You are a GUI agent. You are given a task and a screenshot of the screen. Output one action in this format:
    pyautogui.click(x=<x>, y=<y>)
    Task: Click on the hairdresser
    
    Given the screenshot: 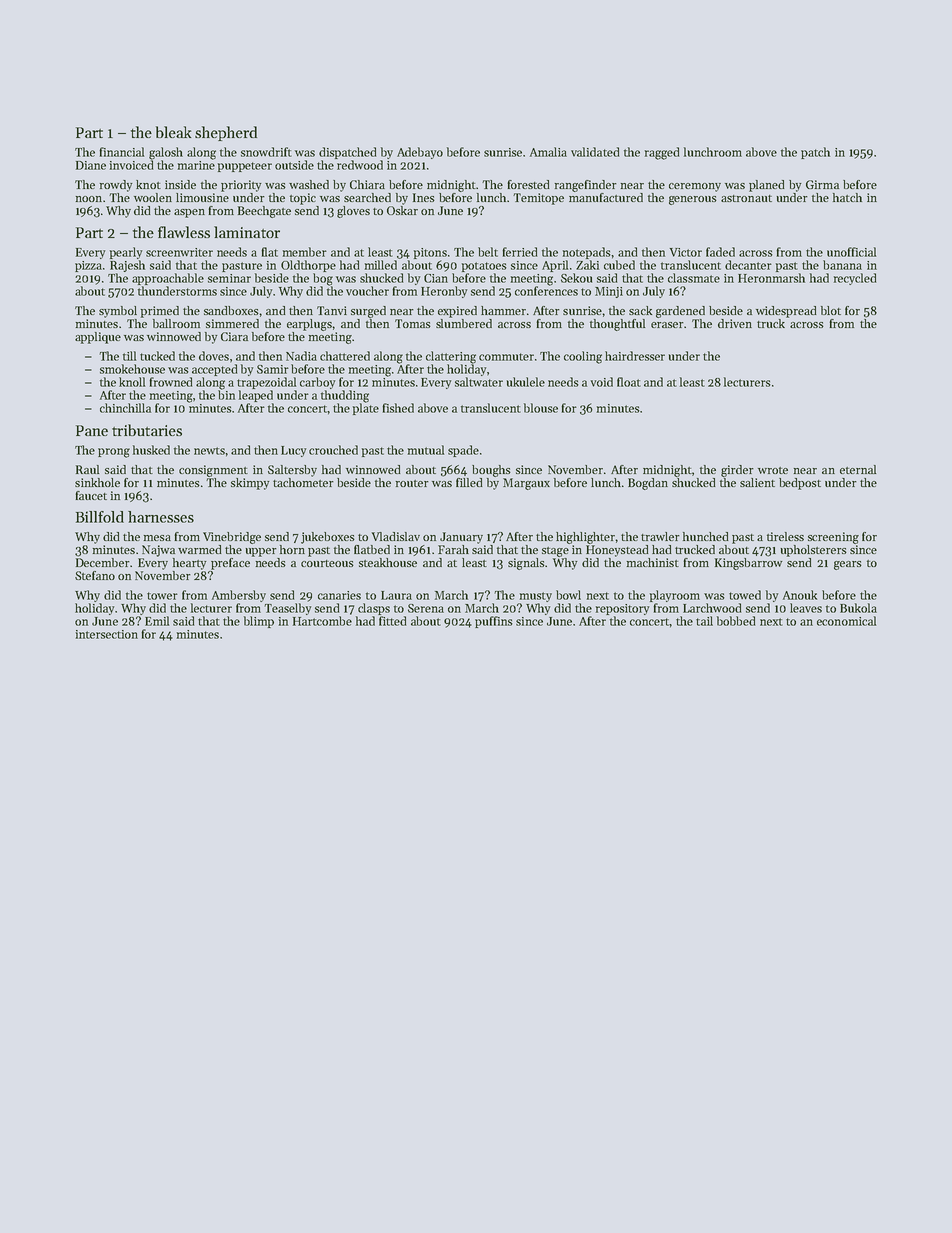 What is the action you would take?
    pyautogui.click(x=635, y=356)
